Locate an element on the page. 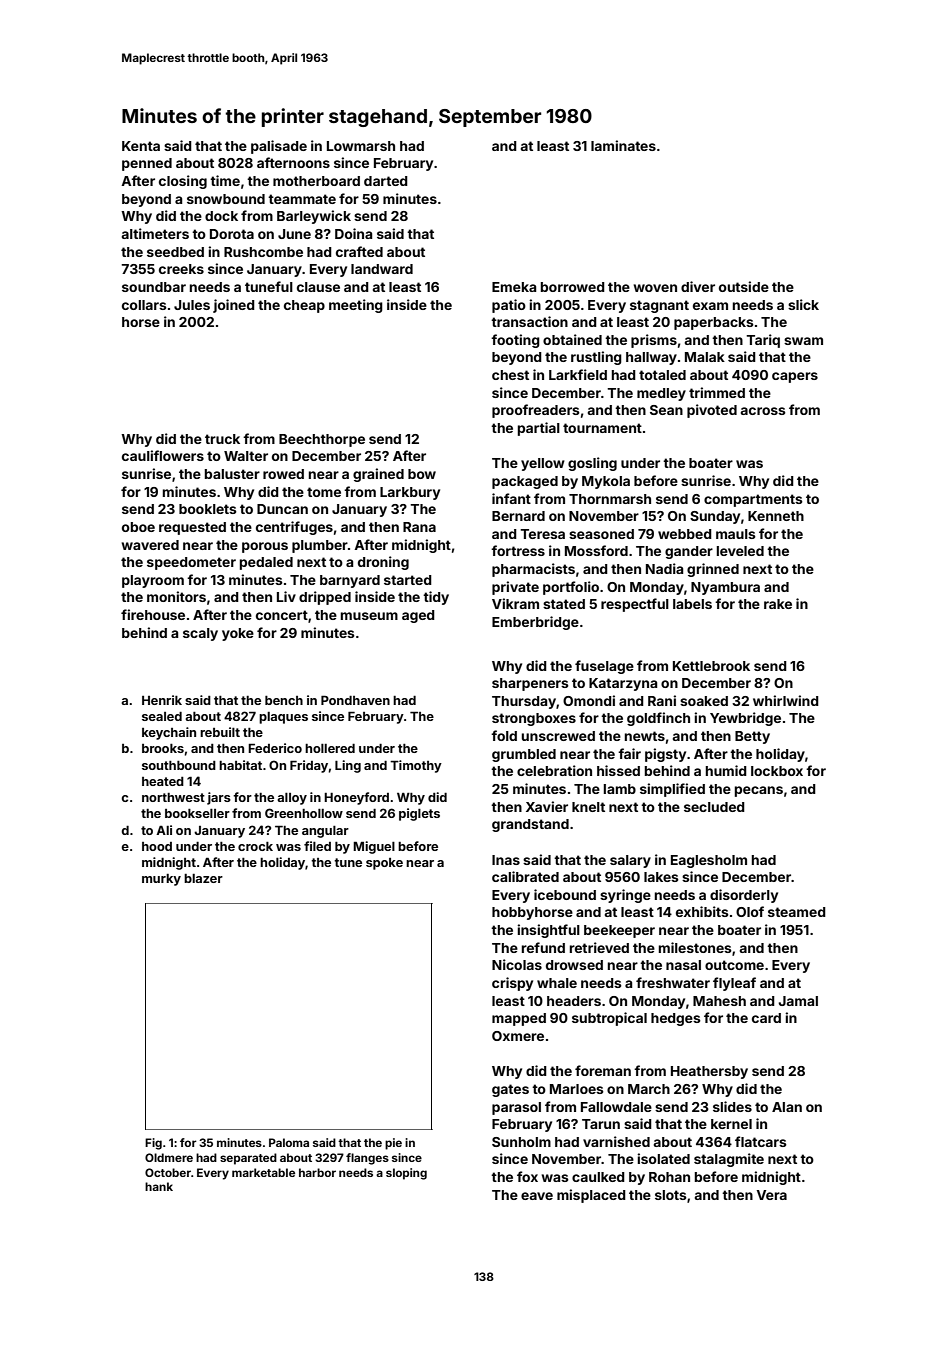  Xavier is located at coordinates (547, 806).
